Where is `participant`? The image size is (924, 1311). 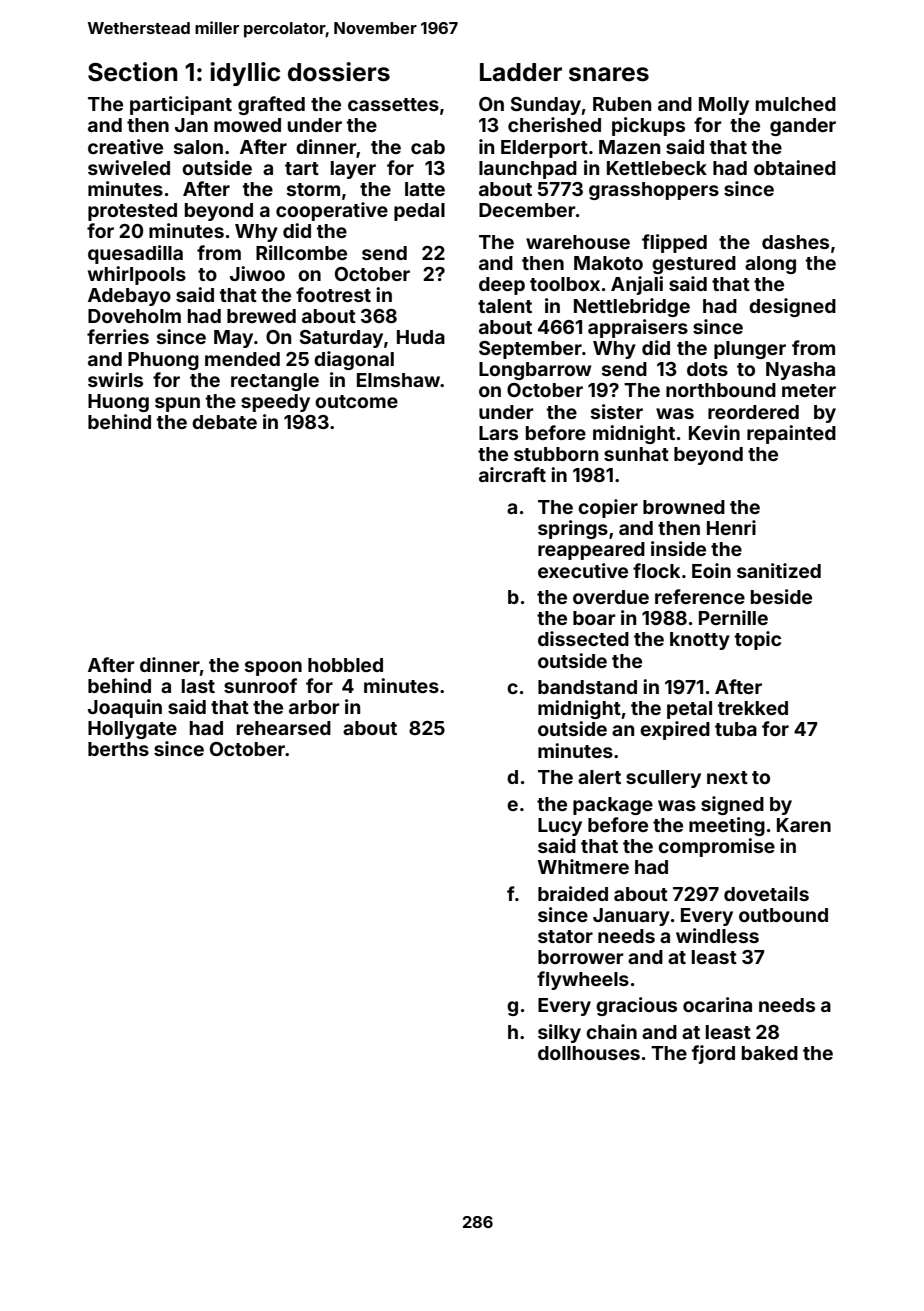 participant is located at coordinates (181, 105).
